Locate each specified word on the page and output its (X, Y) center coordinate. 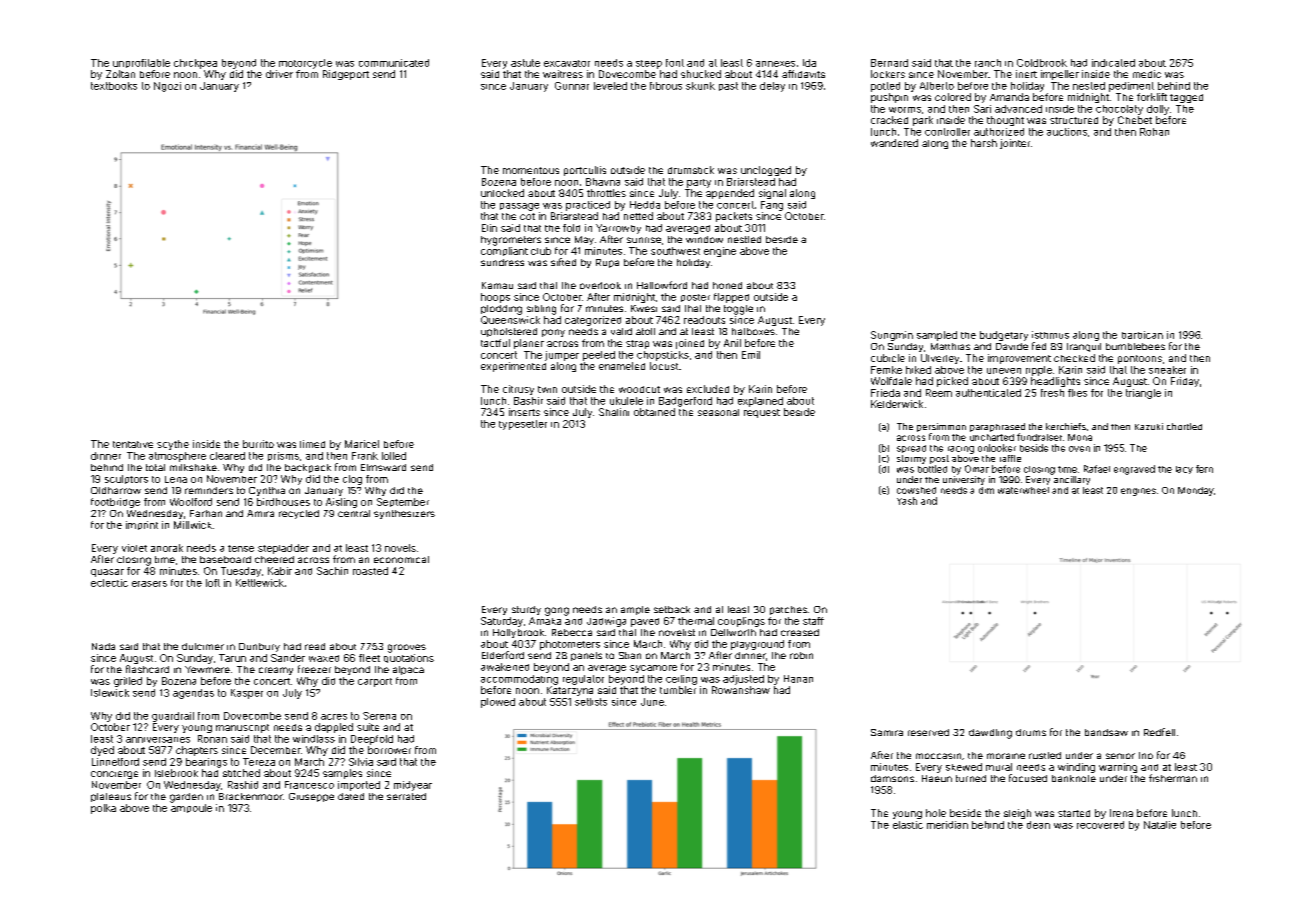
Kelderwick (897, 404)
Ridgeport (346, 75)
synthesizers (404, 514)
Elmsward (383, 467)
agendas (193, 694)
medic (1147, 74)
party (699, 183)
